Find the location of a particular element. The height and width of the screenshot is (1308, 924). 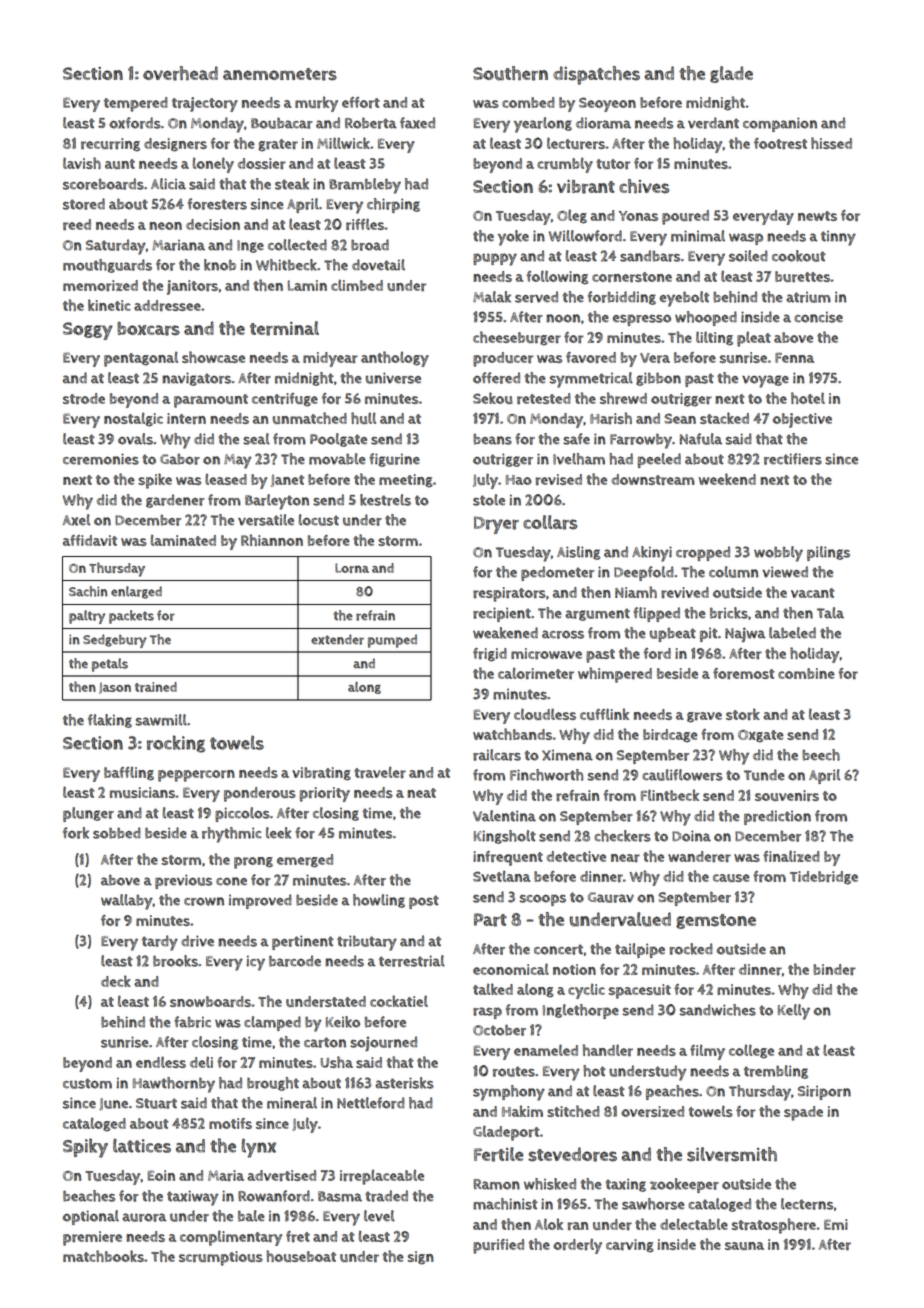

Finchworth is located at coordinates (546, 775).
